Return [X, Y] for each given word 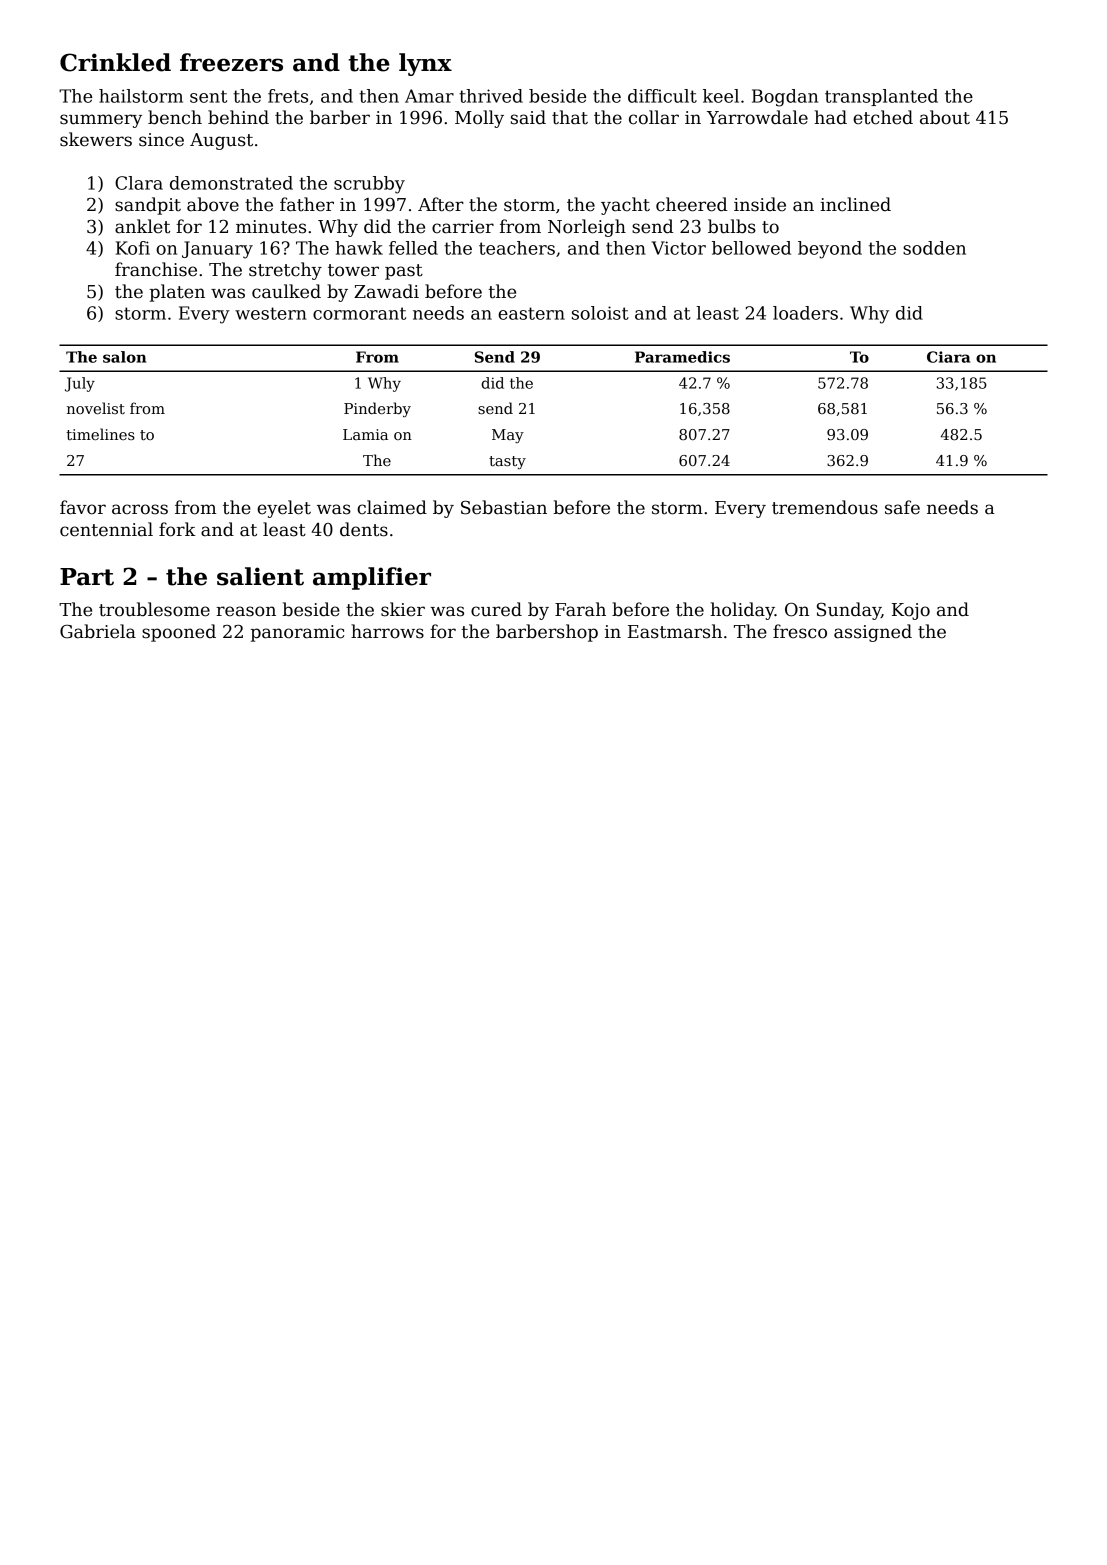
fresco [800, 631]
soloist [600, 313]
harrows [387, 631]
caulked [286, 291]
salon [124, 357]
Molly [479, 119]
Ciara [948, 357]
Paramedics [682, 357]
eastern [531, 313]
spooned [179, 633]
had [831, 117]
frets [288, 96]
